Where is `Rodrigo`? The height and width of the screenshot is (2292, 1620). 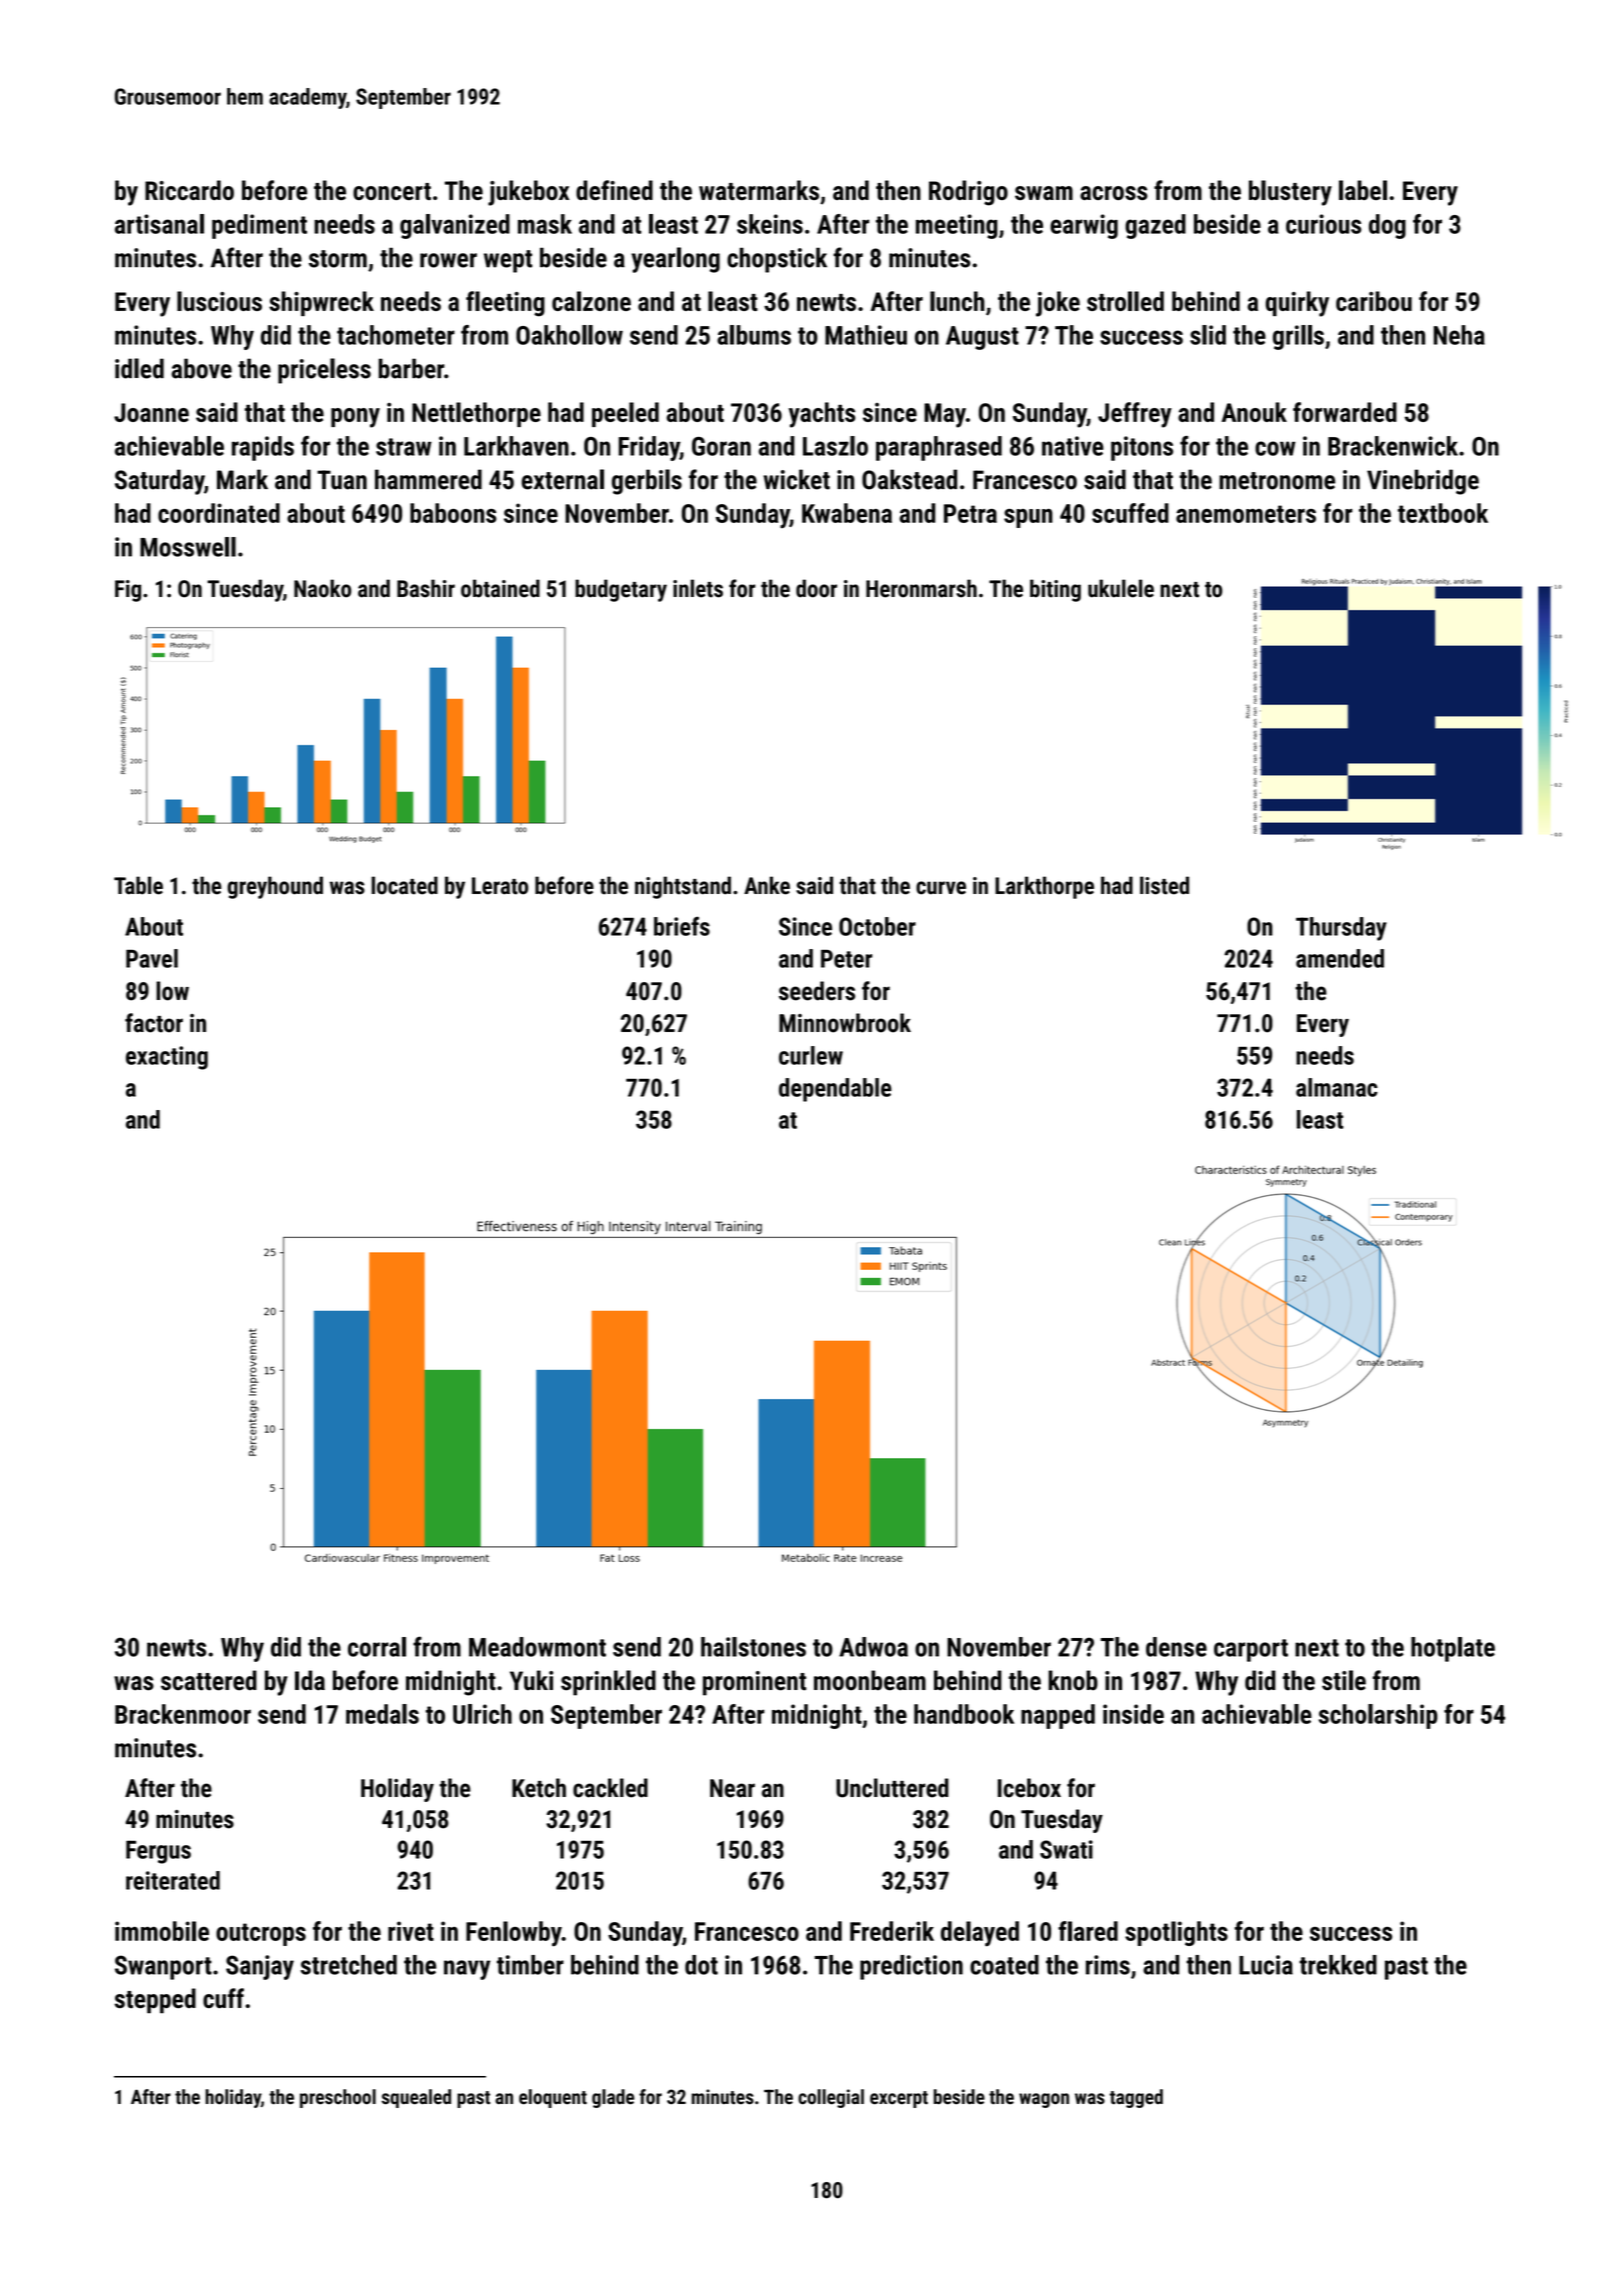 Rodrigo is located at coordinates (968, 193).
